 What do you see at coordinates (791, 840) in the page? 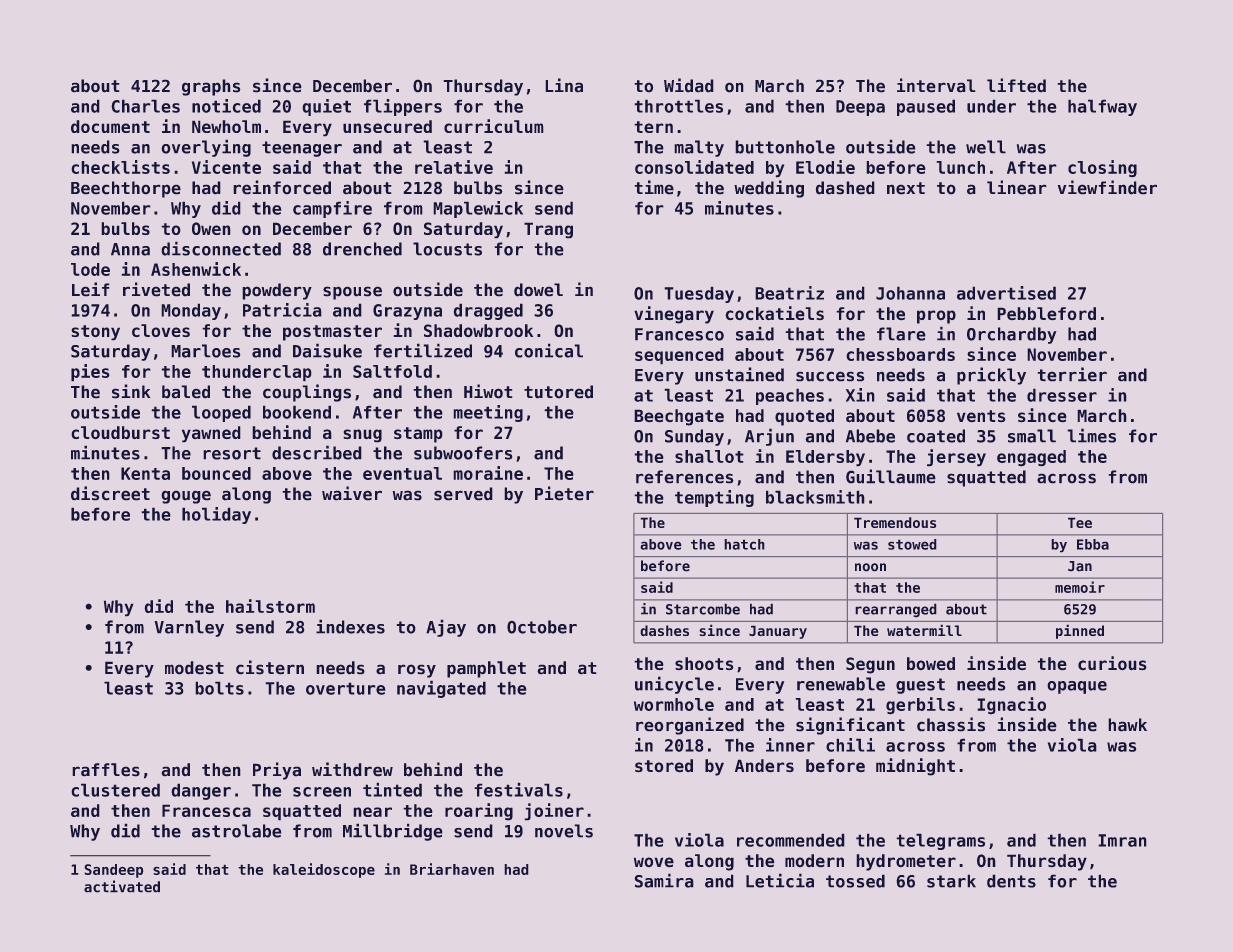
I see `recommended` at bounding box center [791, 840].
